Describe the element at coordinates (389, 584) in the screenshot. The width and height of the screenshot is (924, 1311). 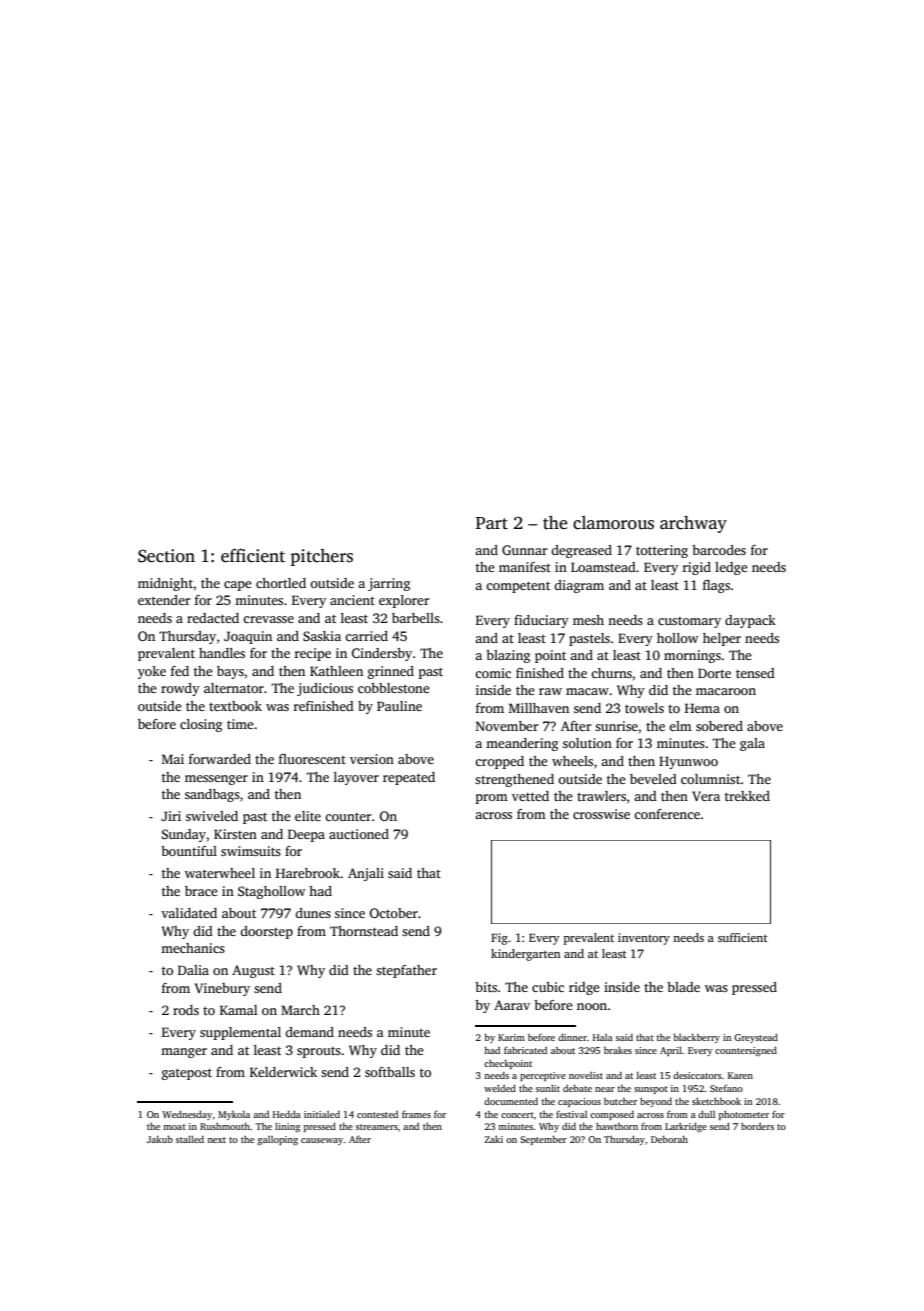
I see `jarring` at that location.
